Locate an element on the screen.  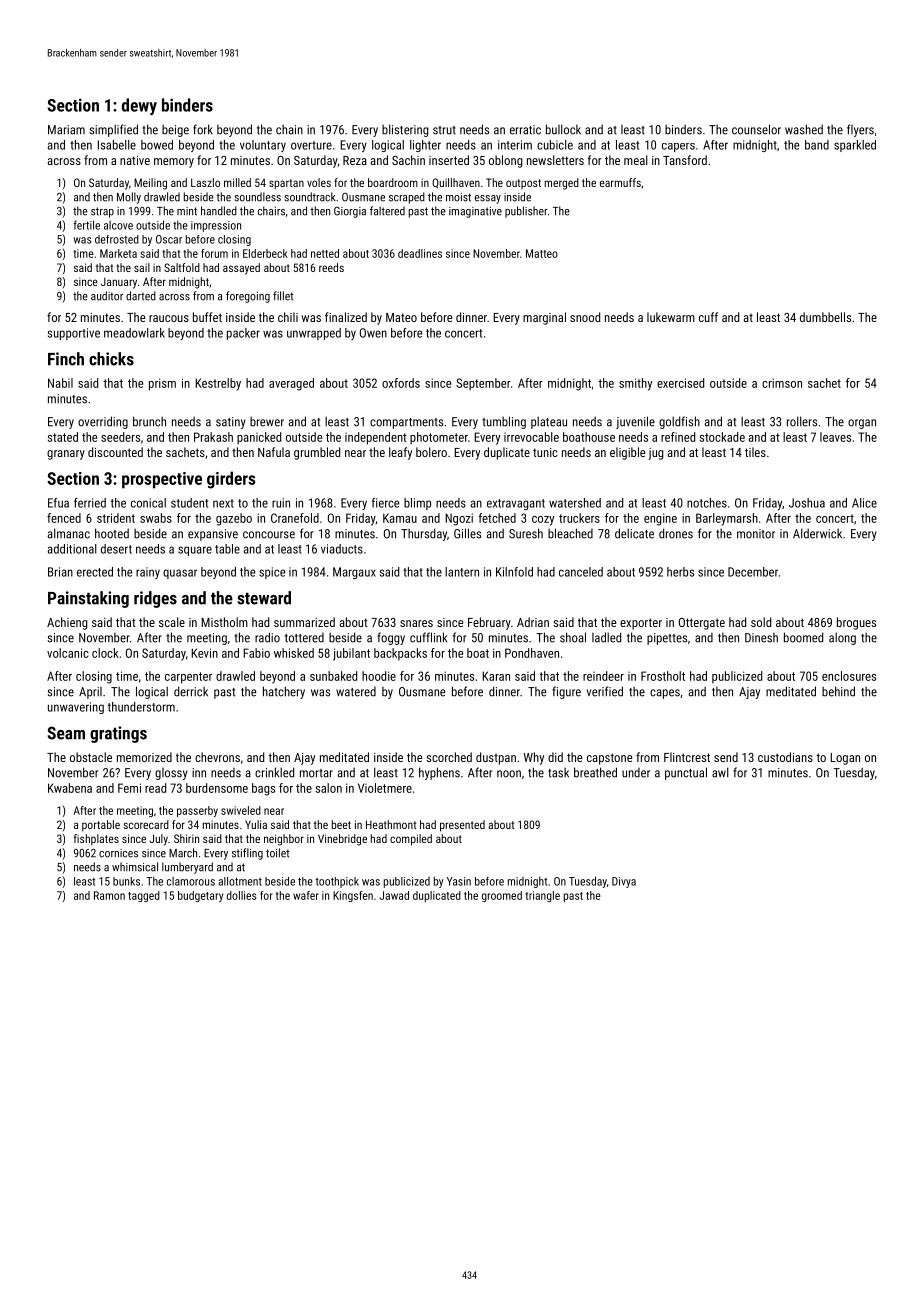
sparkled is located at coordinates (855, 146).
